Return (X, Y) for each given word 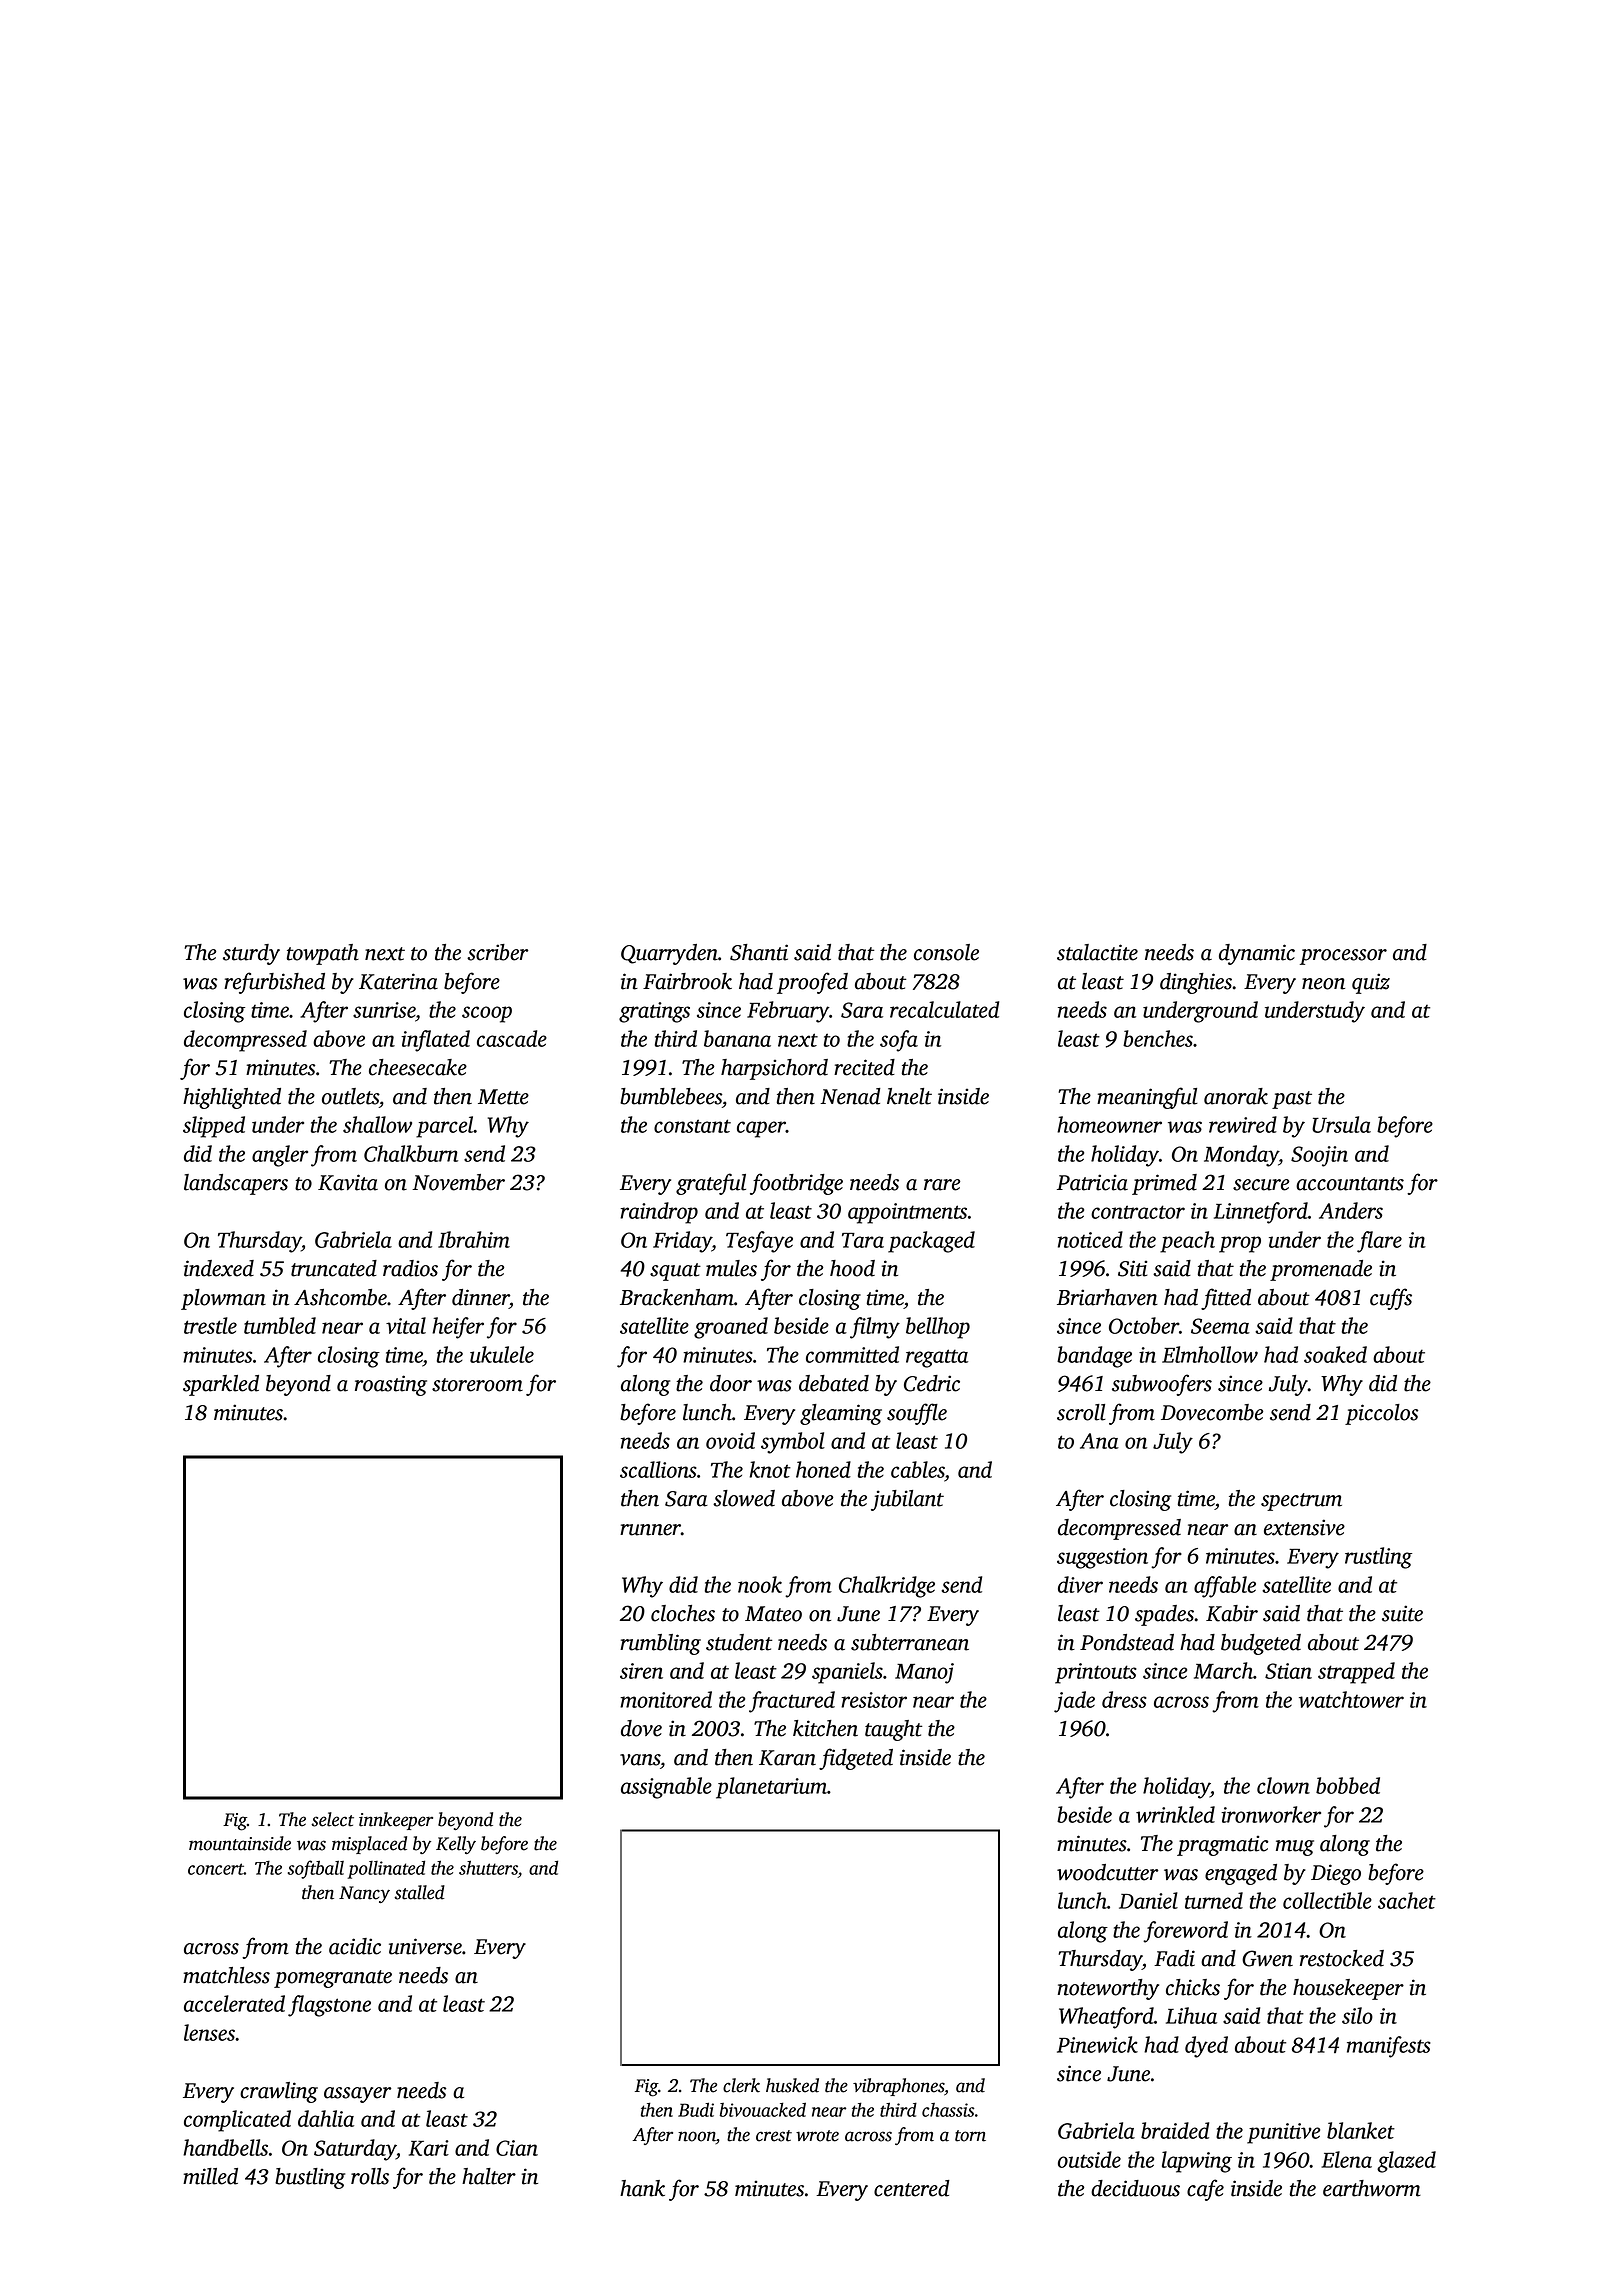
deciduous (1135, 2188)
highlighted (232, 1098)
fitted (1226, 1299)
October (1144, 1325)
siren (641, 1671)
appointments (907, 1213)
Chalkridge (887, 1587)
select (332, 1819)
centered (912, 2188)
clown (1283, 1785)
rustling (1378, 1558)
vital (406, 1325)
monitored (666, 1699)
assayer (358, 2095)
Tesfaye (759, 1242)
